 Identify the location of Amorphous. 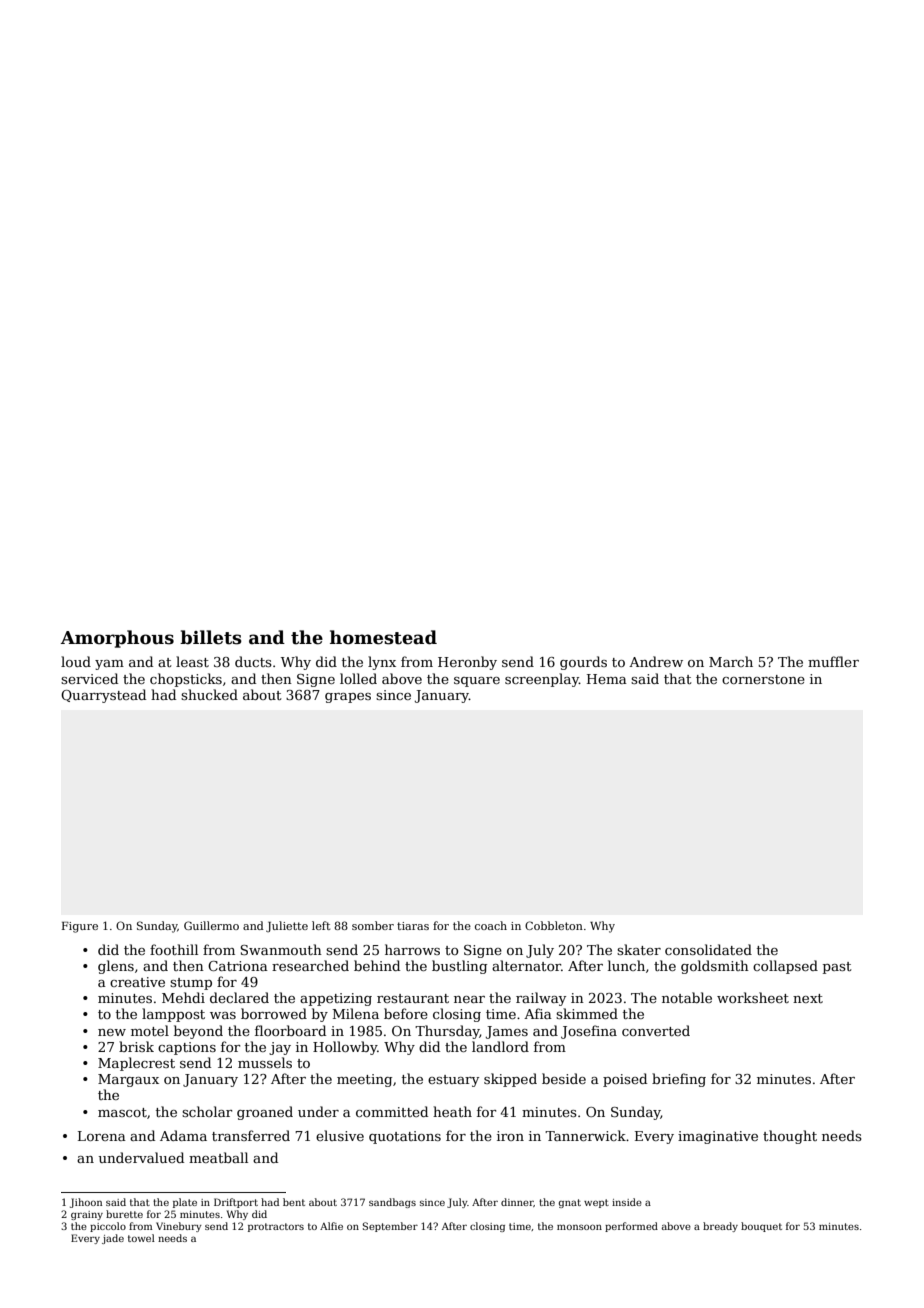
(117, 639).
